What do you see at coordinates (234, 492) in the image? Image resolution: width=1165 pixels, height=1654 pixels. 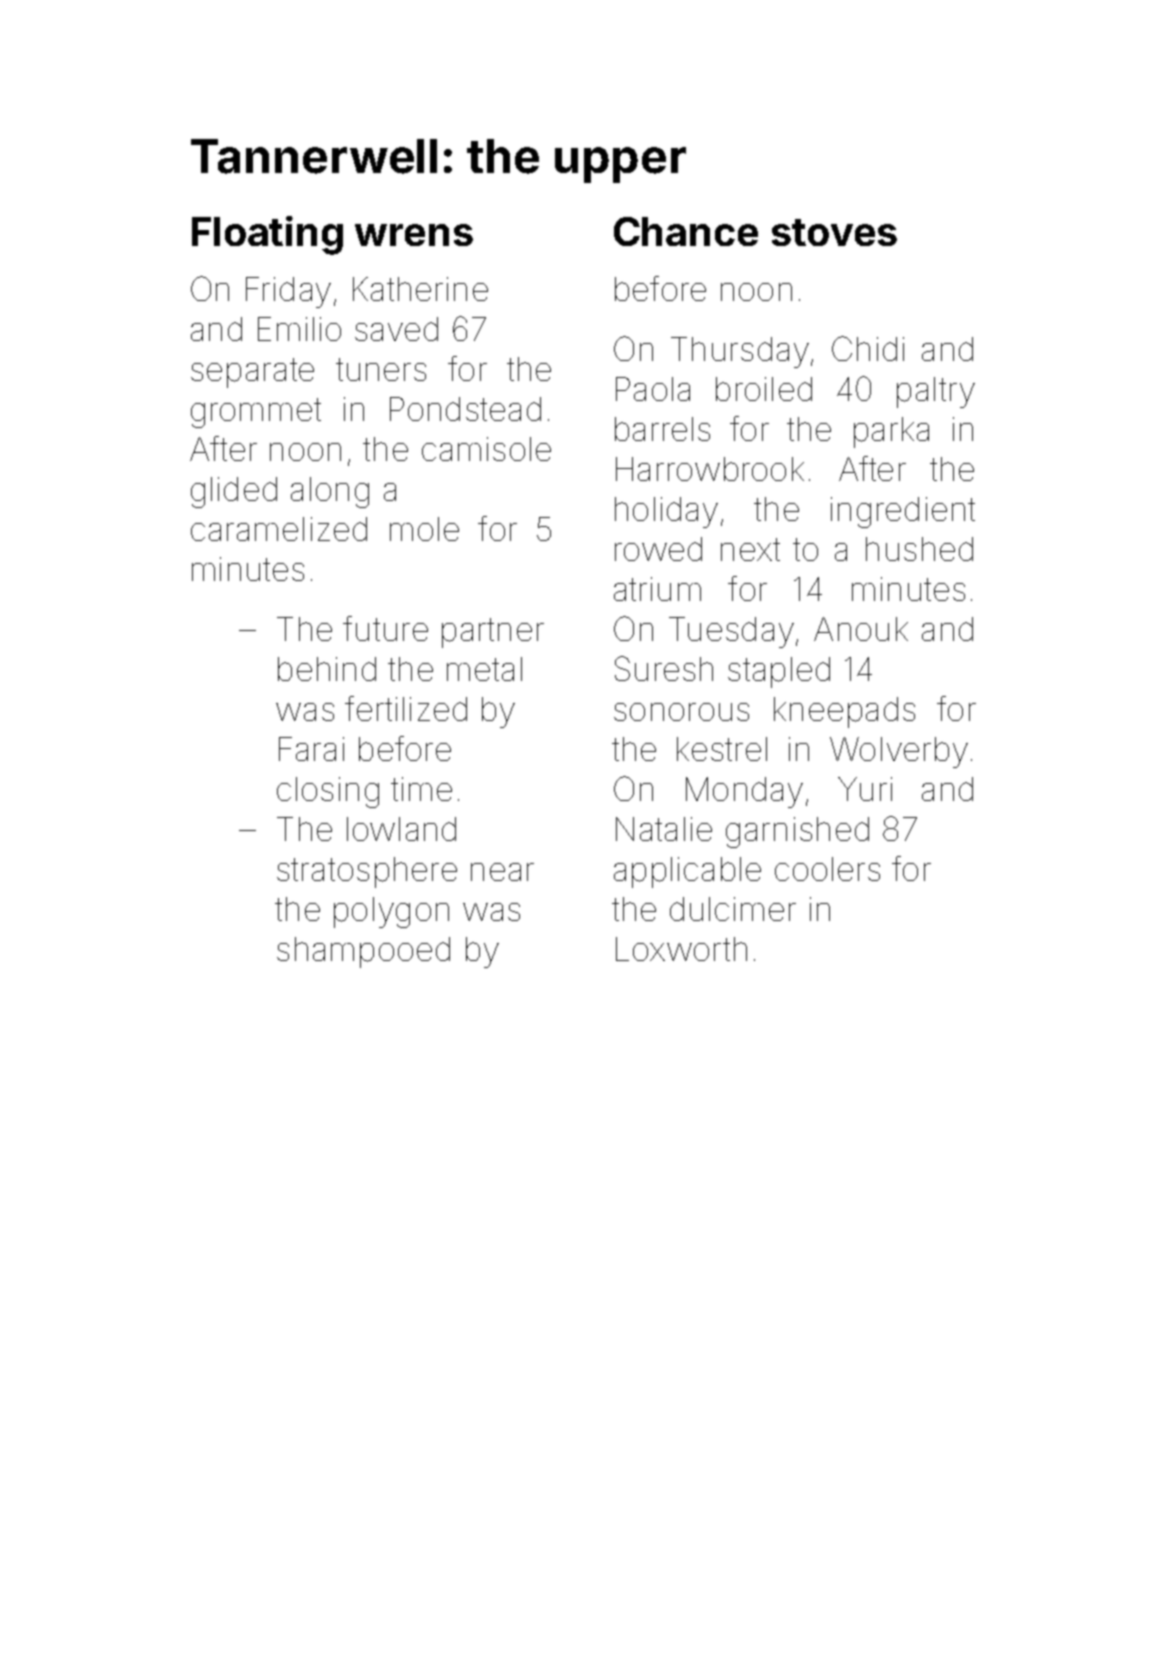 I see `glided` at bounding box center [234, 492].
